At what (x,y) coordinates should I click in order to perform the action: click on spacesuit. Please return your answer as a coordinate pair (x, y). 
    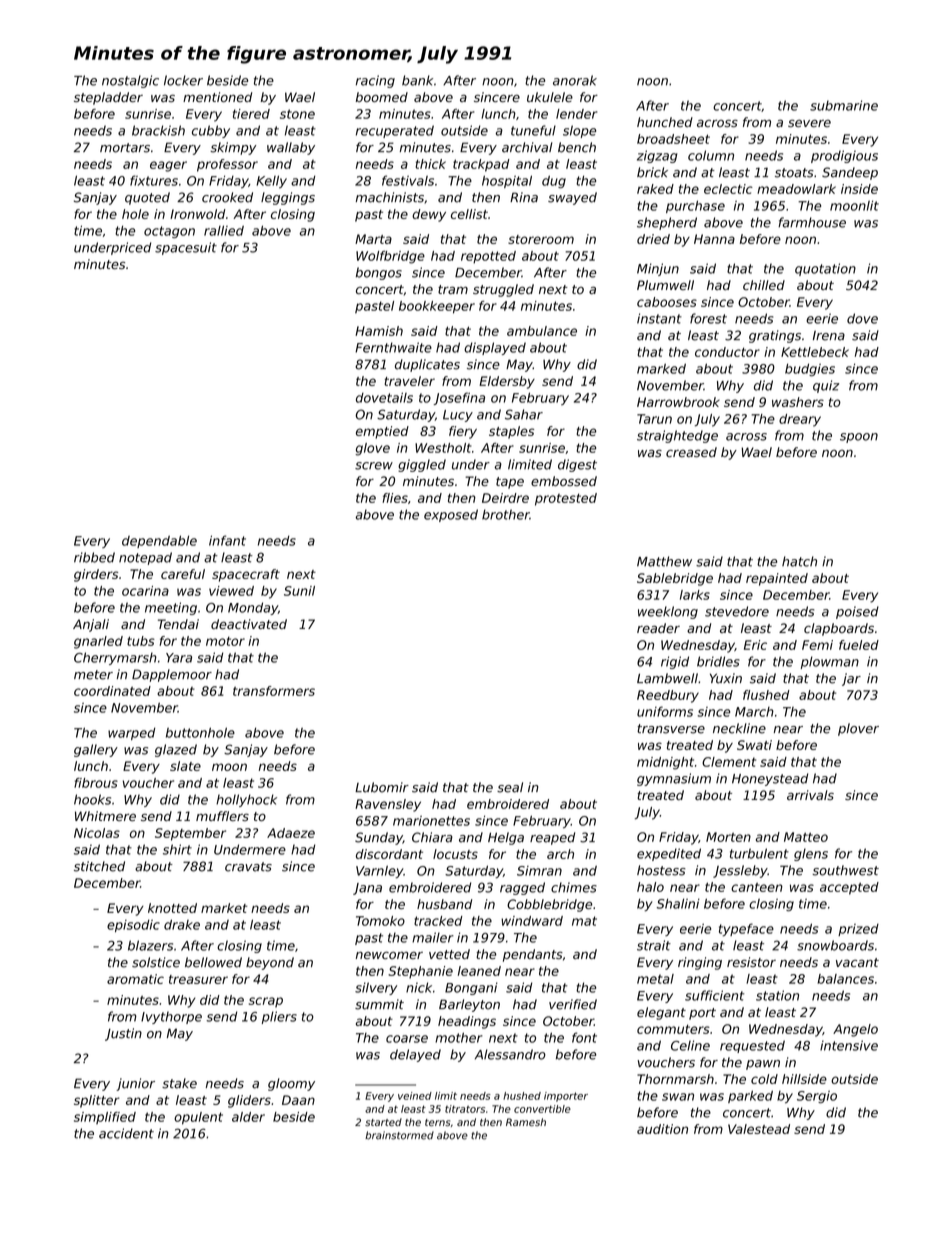
    Looking at the image, I should click on (186, 248).
